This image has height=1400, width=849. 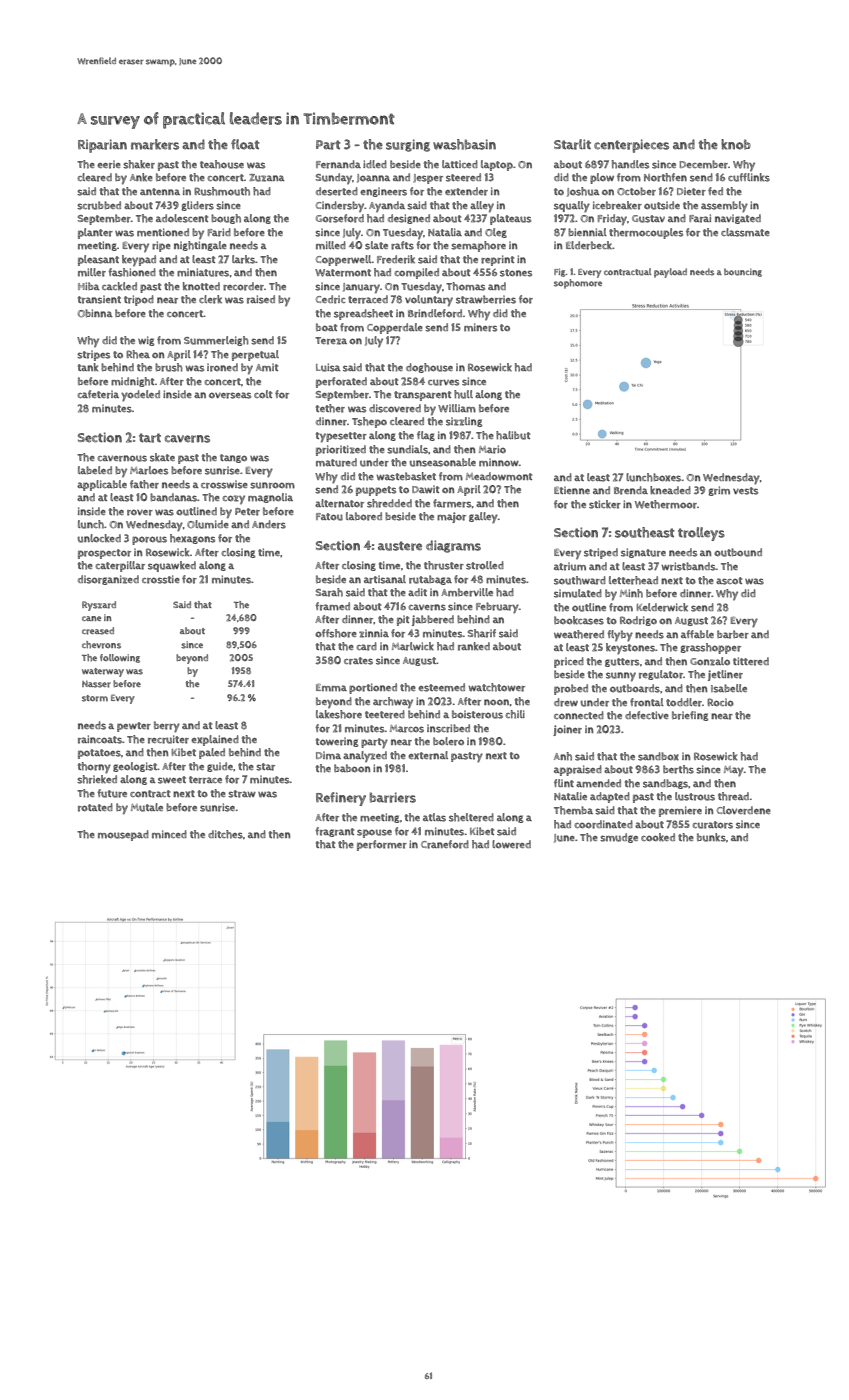 I want to click on knob, so click(x=736, y=144).
